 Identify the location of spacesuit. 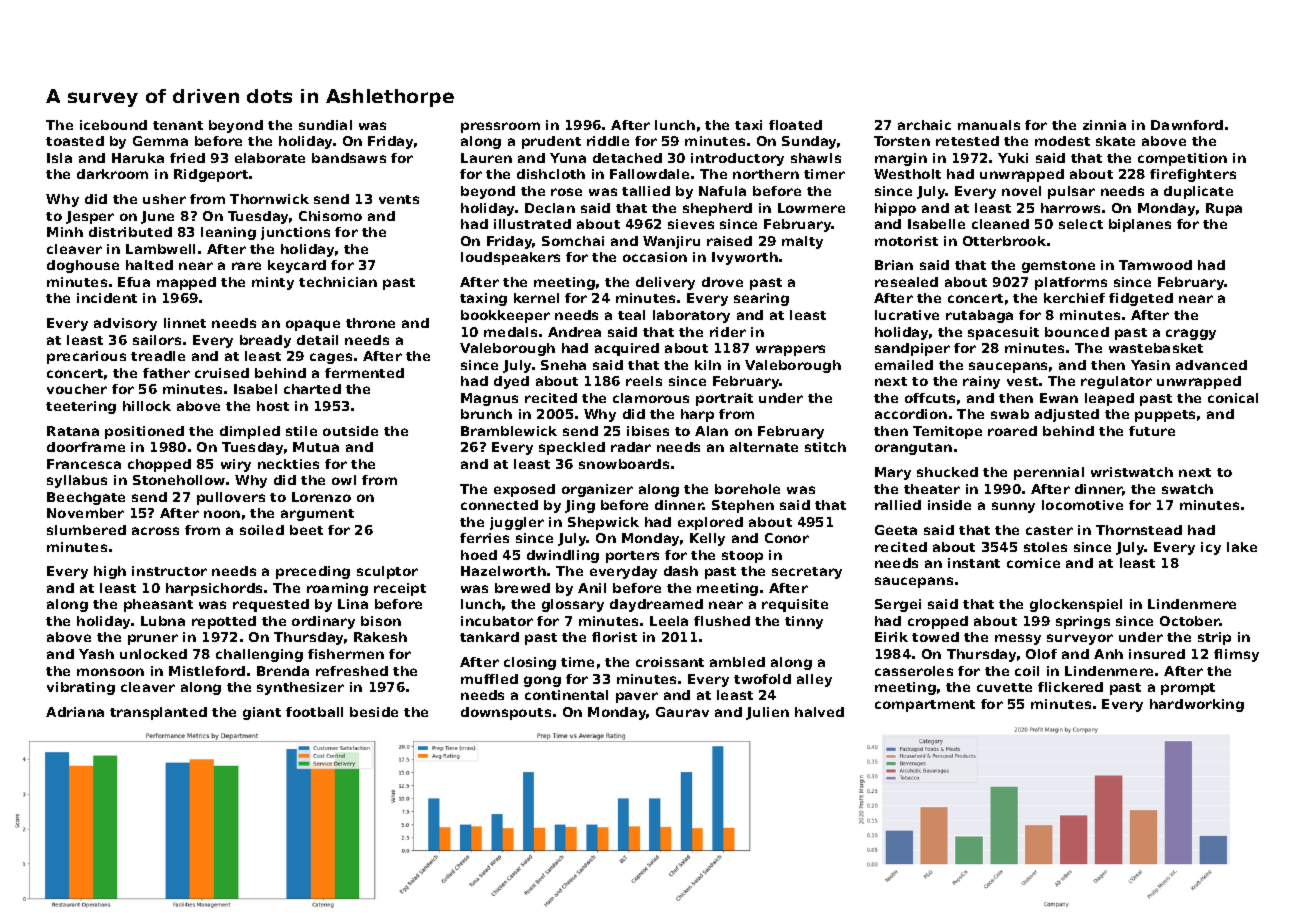
(1003, 333).
